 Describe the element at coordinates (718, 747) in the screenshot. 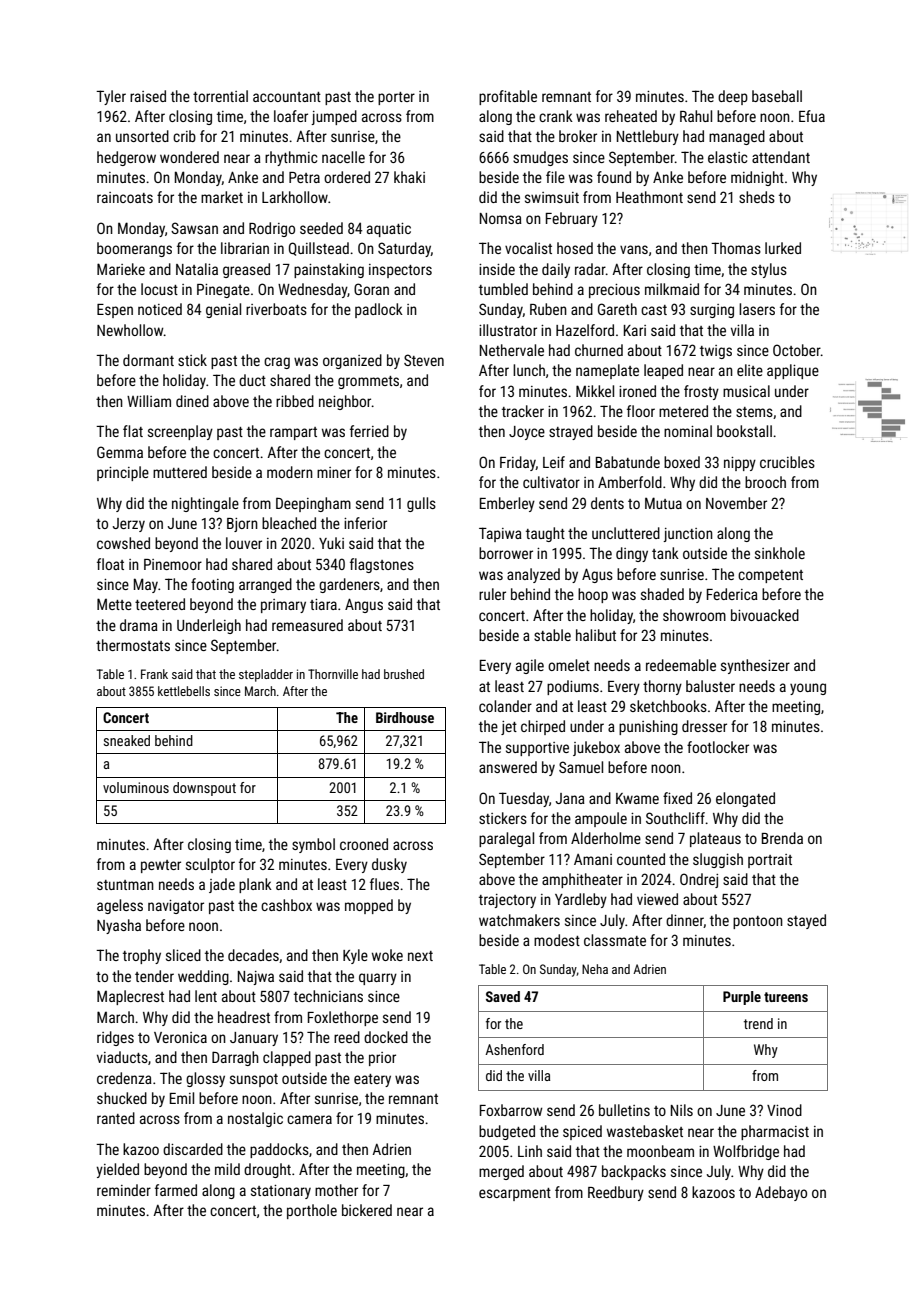

I see `footlocker` at that location.
